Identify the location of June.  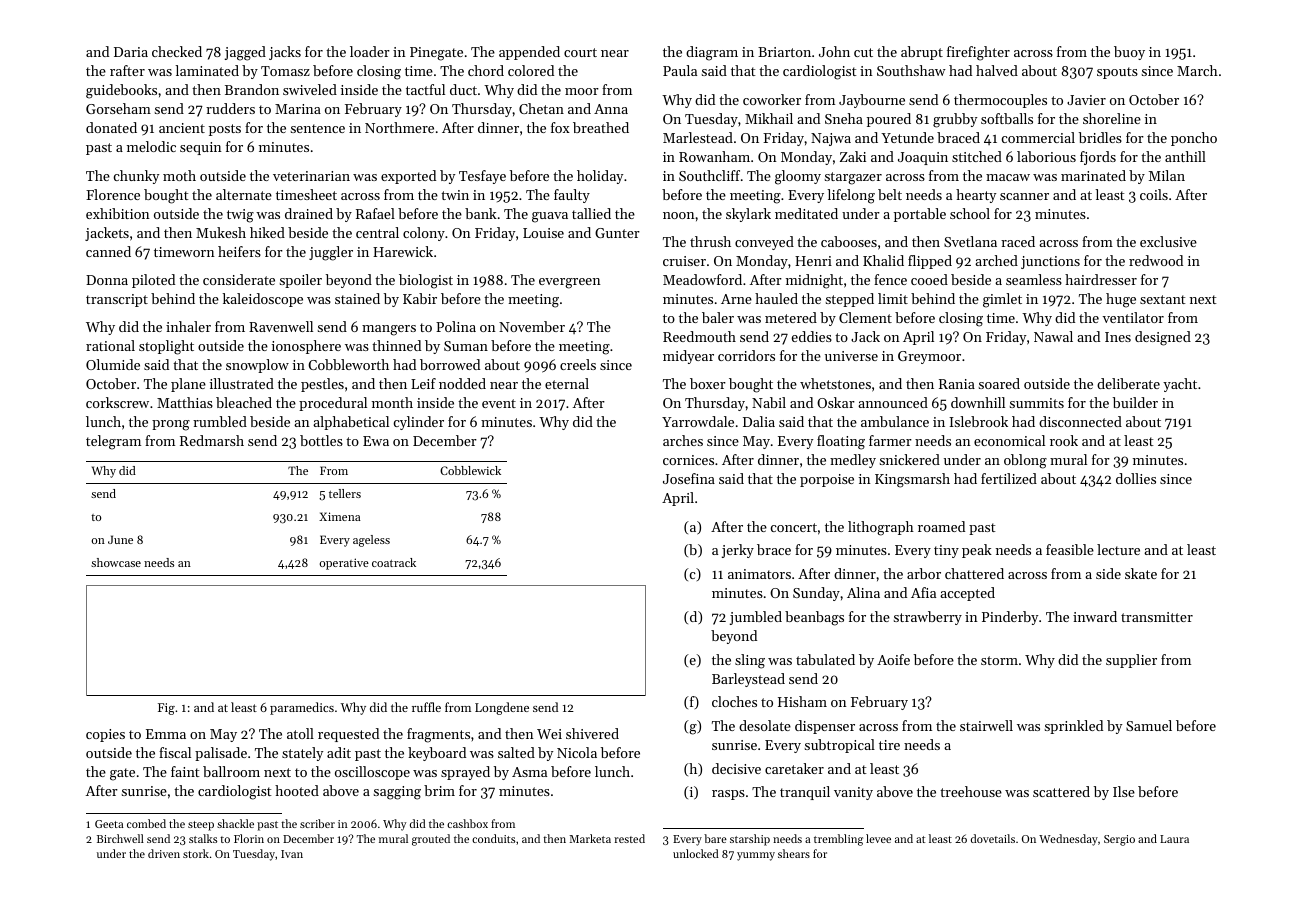
(120, 539).
